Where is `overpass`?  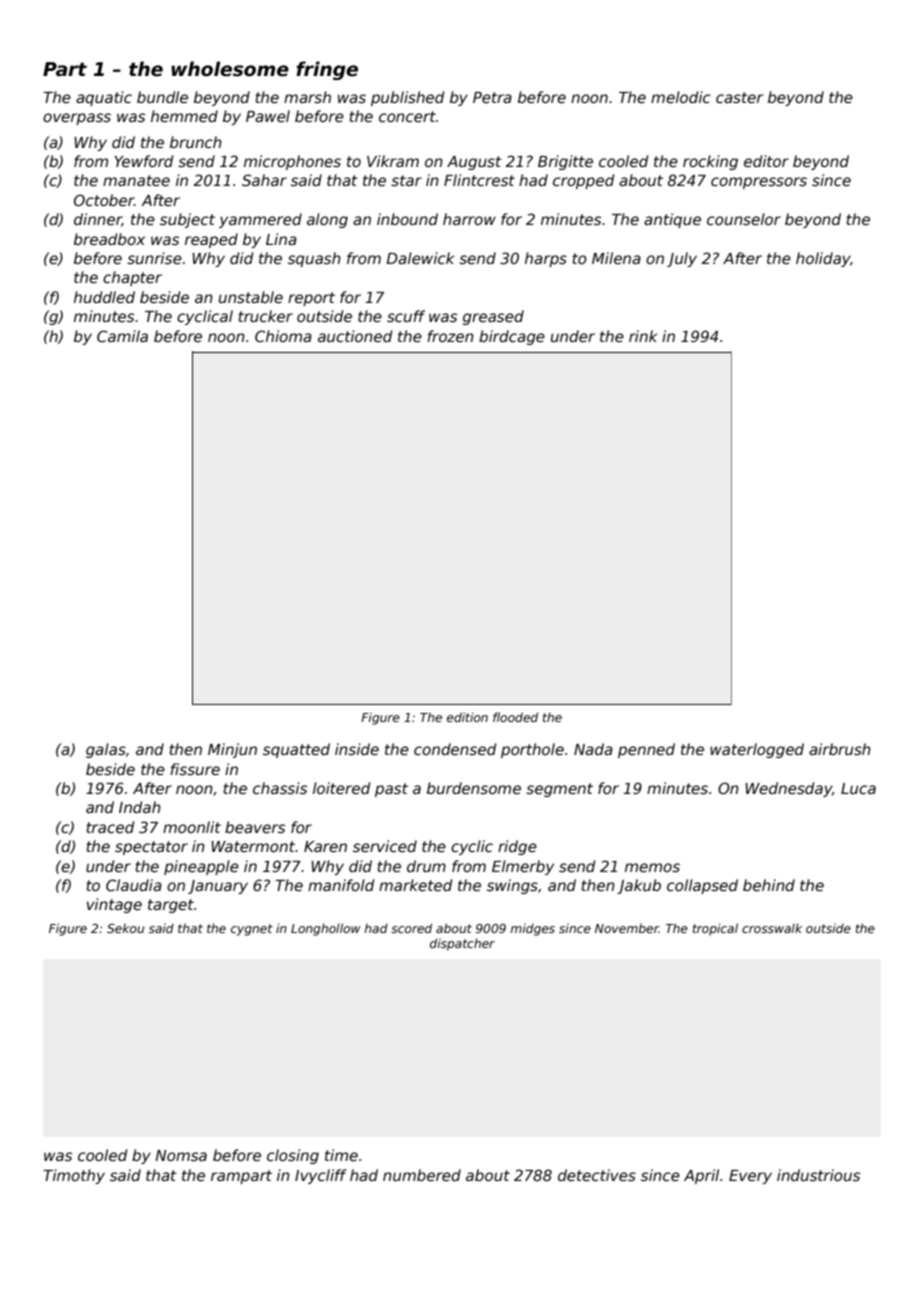 overpass is located at coordinates (77, 119).
